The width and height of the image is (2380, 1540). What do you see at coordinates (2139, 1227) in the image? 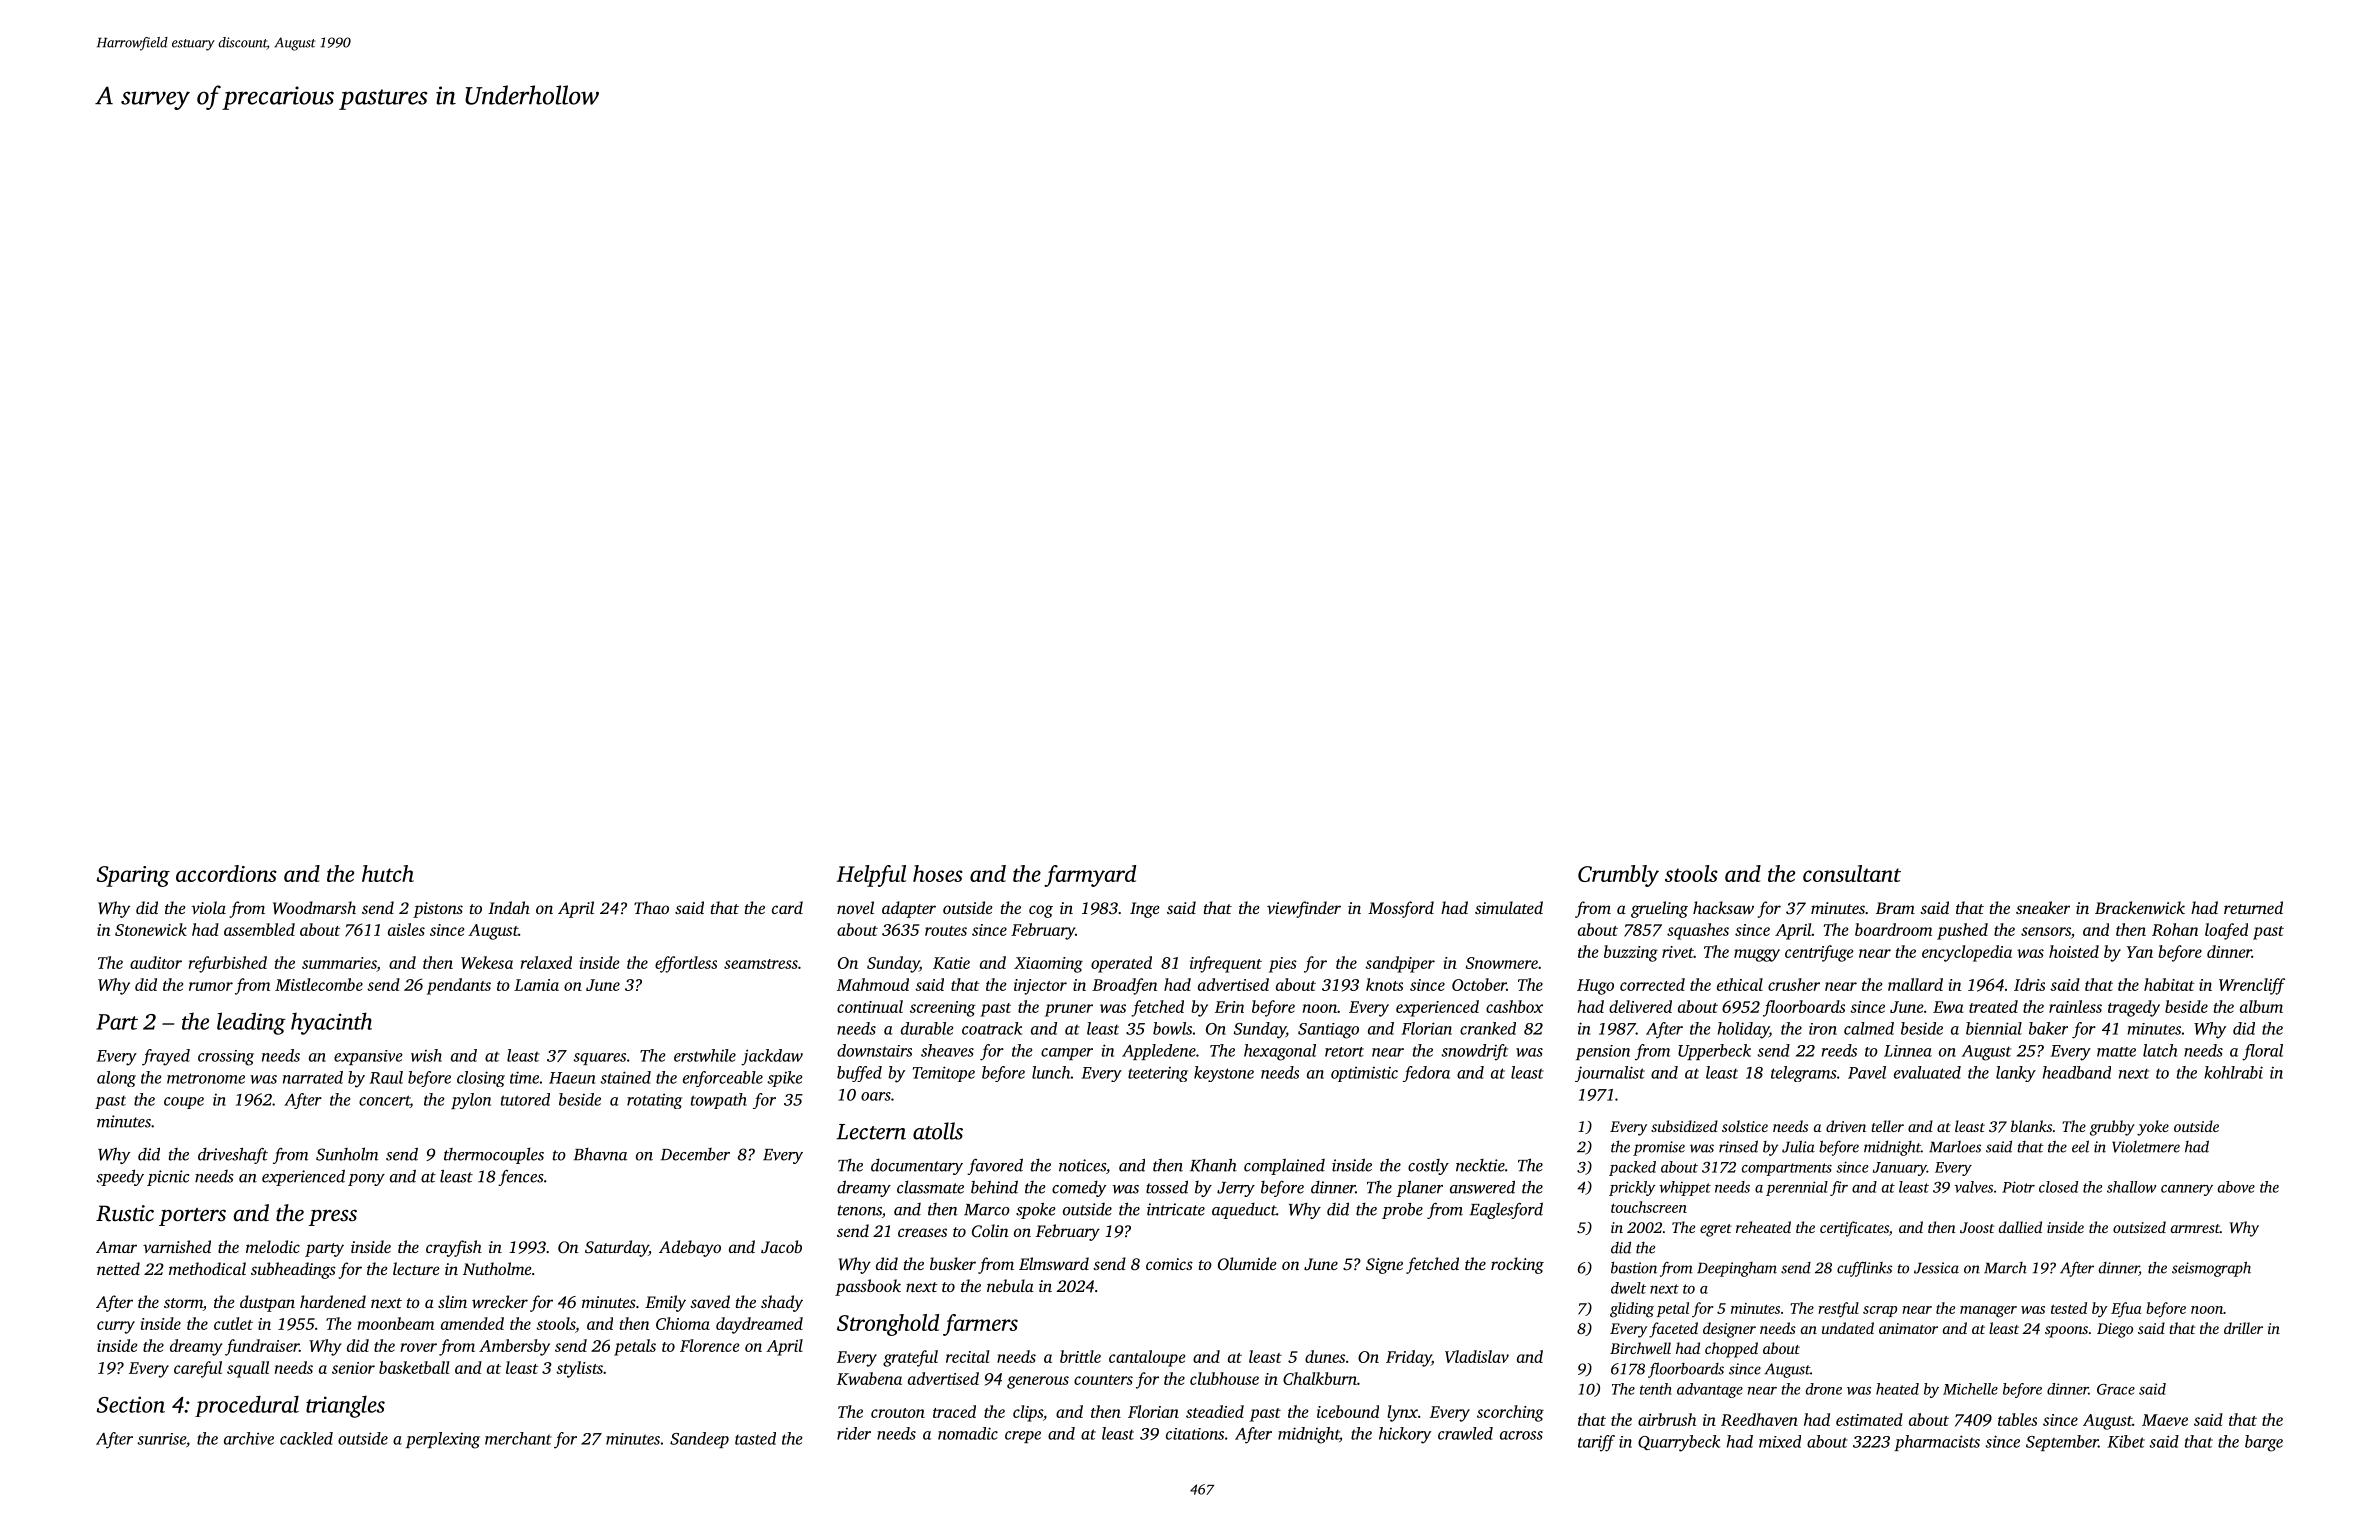
I see `outsized` at bounding box center [2139, 1227].
